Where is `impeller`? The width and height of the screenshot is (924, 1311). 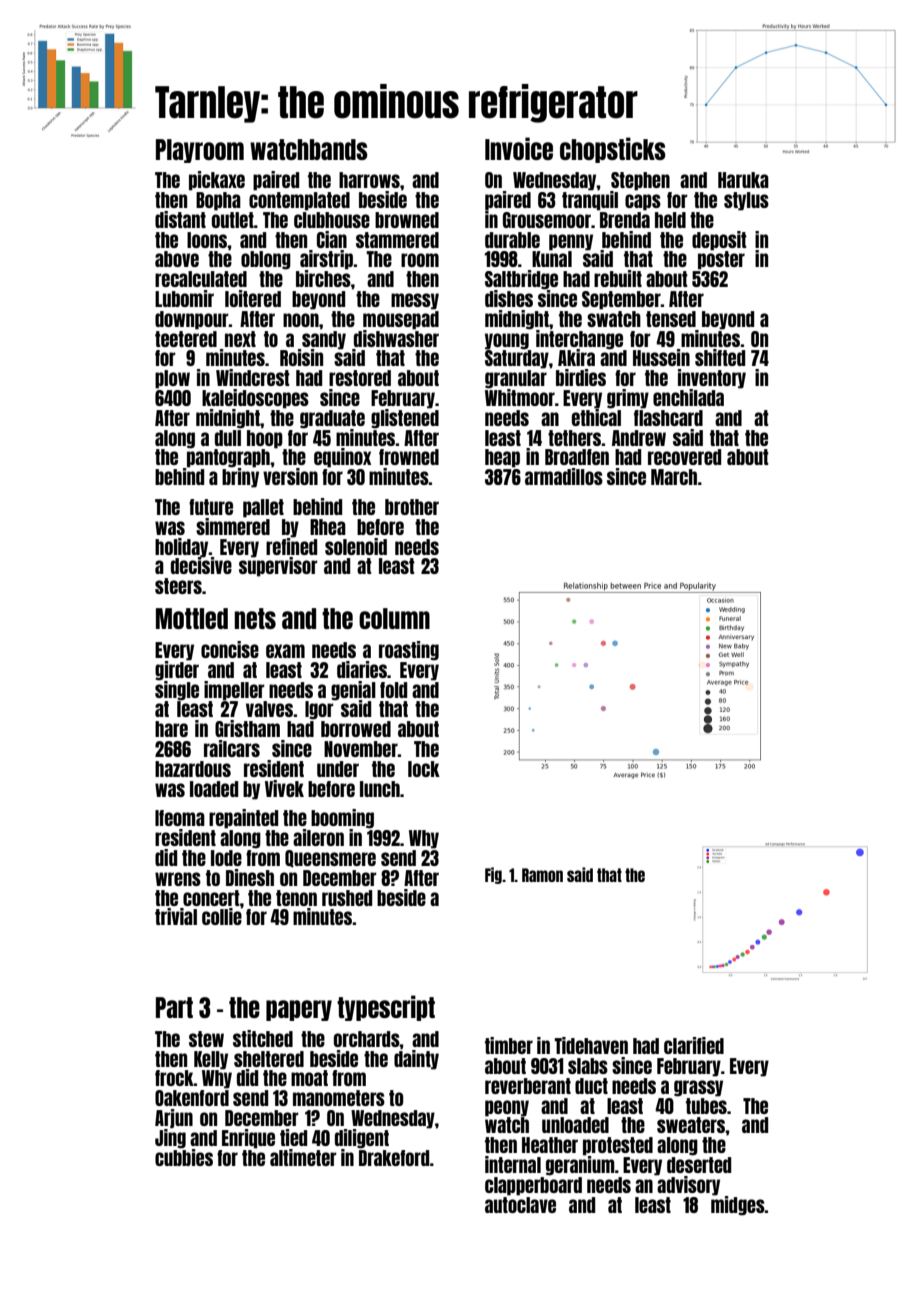
impeller is located at coordinates (234, 691).
